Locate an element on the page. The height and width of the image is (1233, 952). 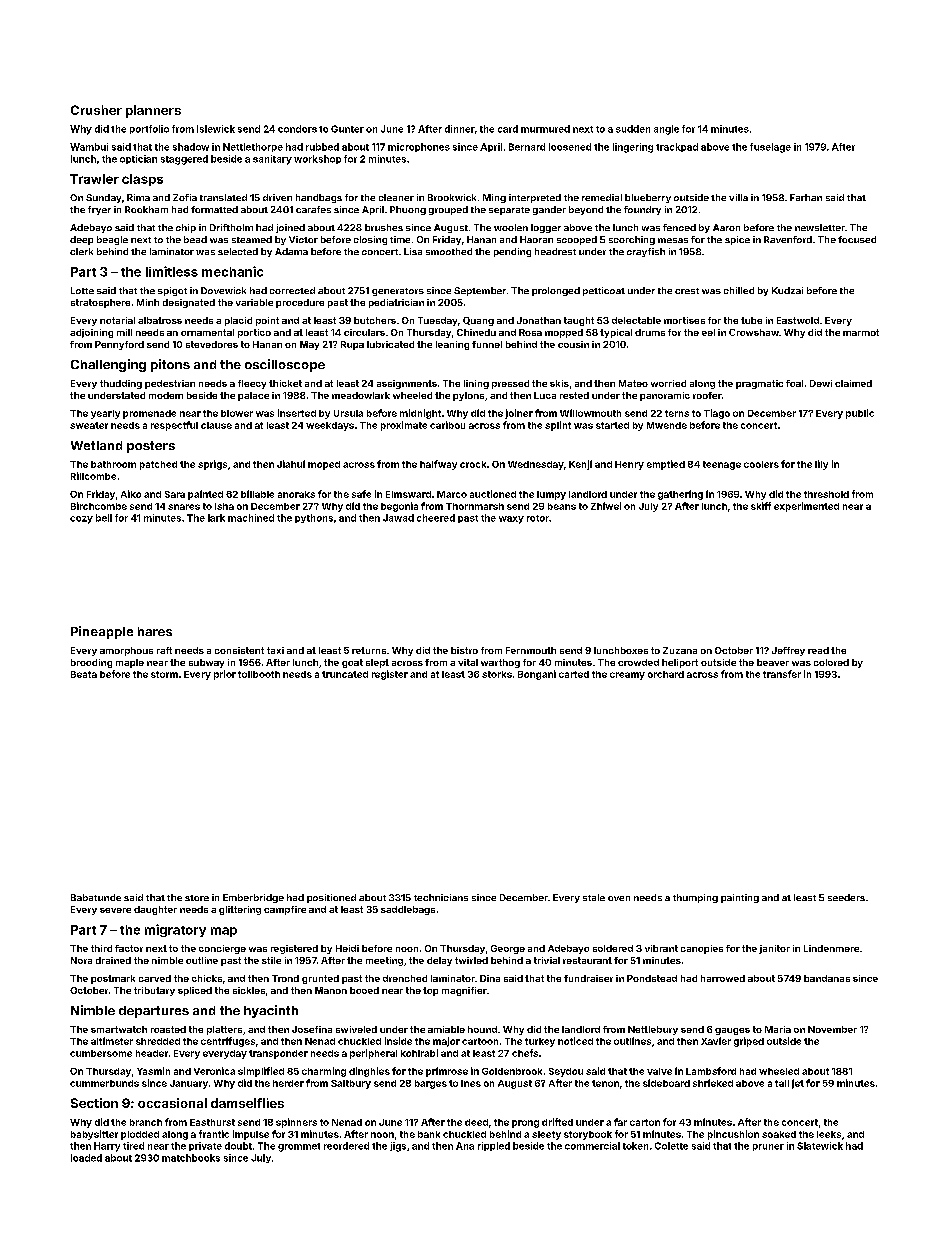
cozy is located at coordinates (81, 520).
